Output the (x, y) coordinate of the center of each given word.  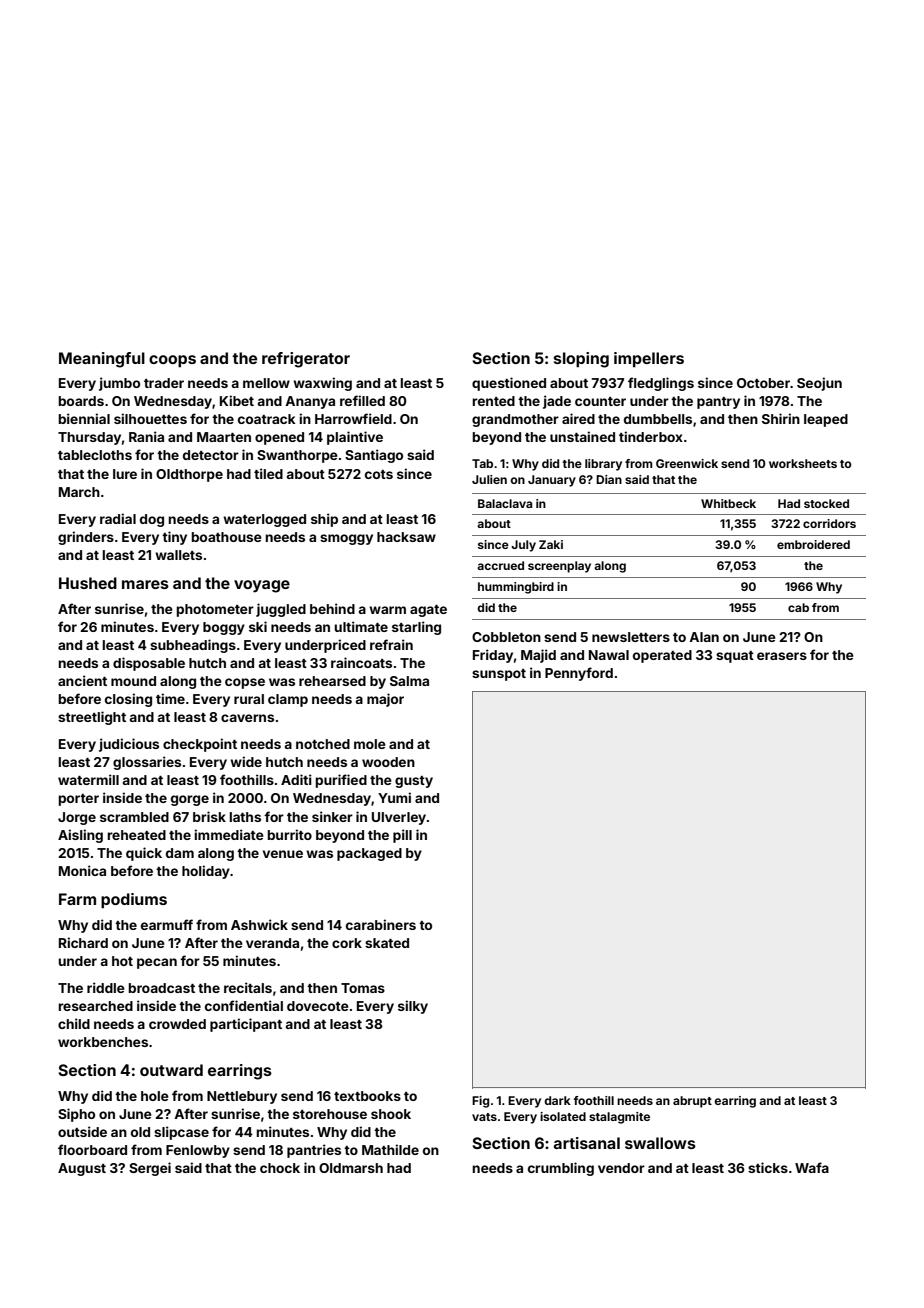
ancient (82, 680)
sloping (581, 360)
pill (402, 836)
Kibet (237, 400)
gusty (414, 782)
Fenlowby (198, 1151)
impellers (649, 359)
